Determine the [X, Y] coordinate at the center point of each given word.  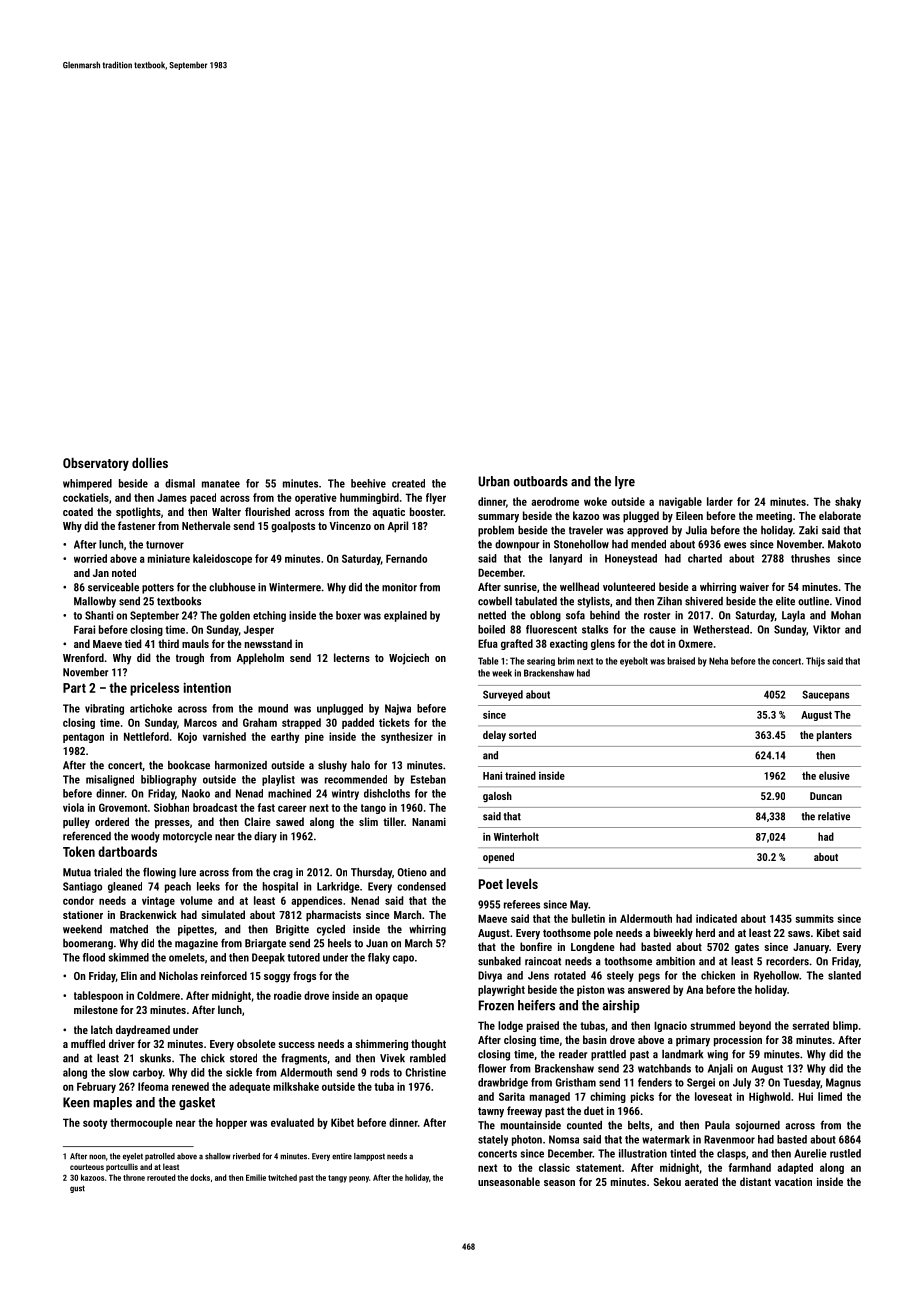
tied [133, 643]
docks [200, 1177]
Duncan [826, 796]
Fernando [406, 558]
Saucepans [825, 695]
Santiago [82, 887]
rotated [570, 975]
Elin [129, 975]
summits [814, 918]
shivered [704, 601]
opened [498, 858]
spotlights [138, 513]
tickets [394, 722]
